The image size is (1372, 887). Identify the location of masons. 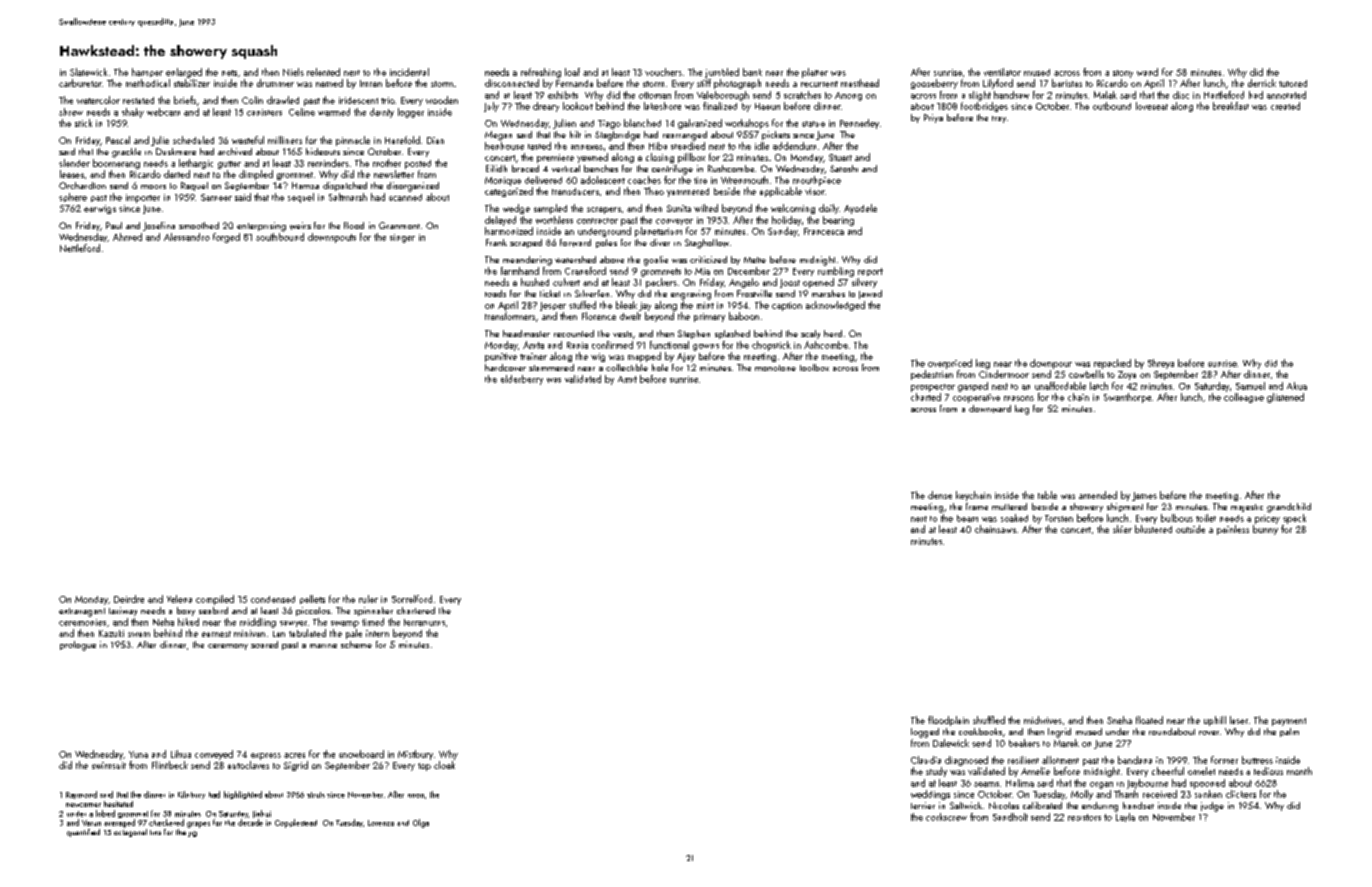
(1019, 398).
